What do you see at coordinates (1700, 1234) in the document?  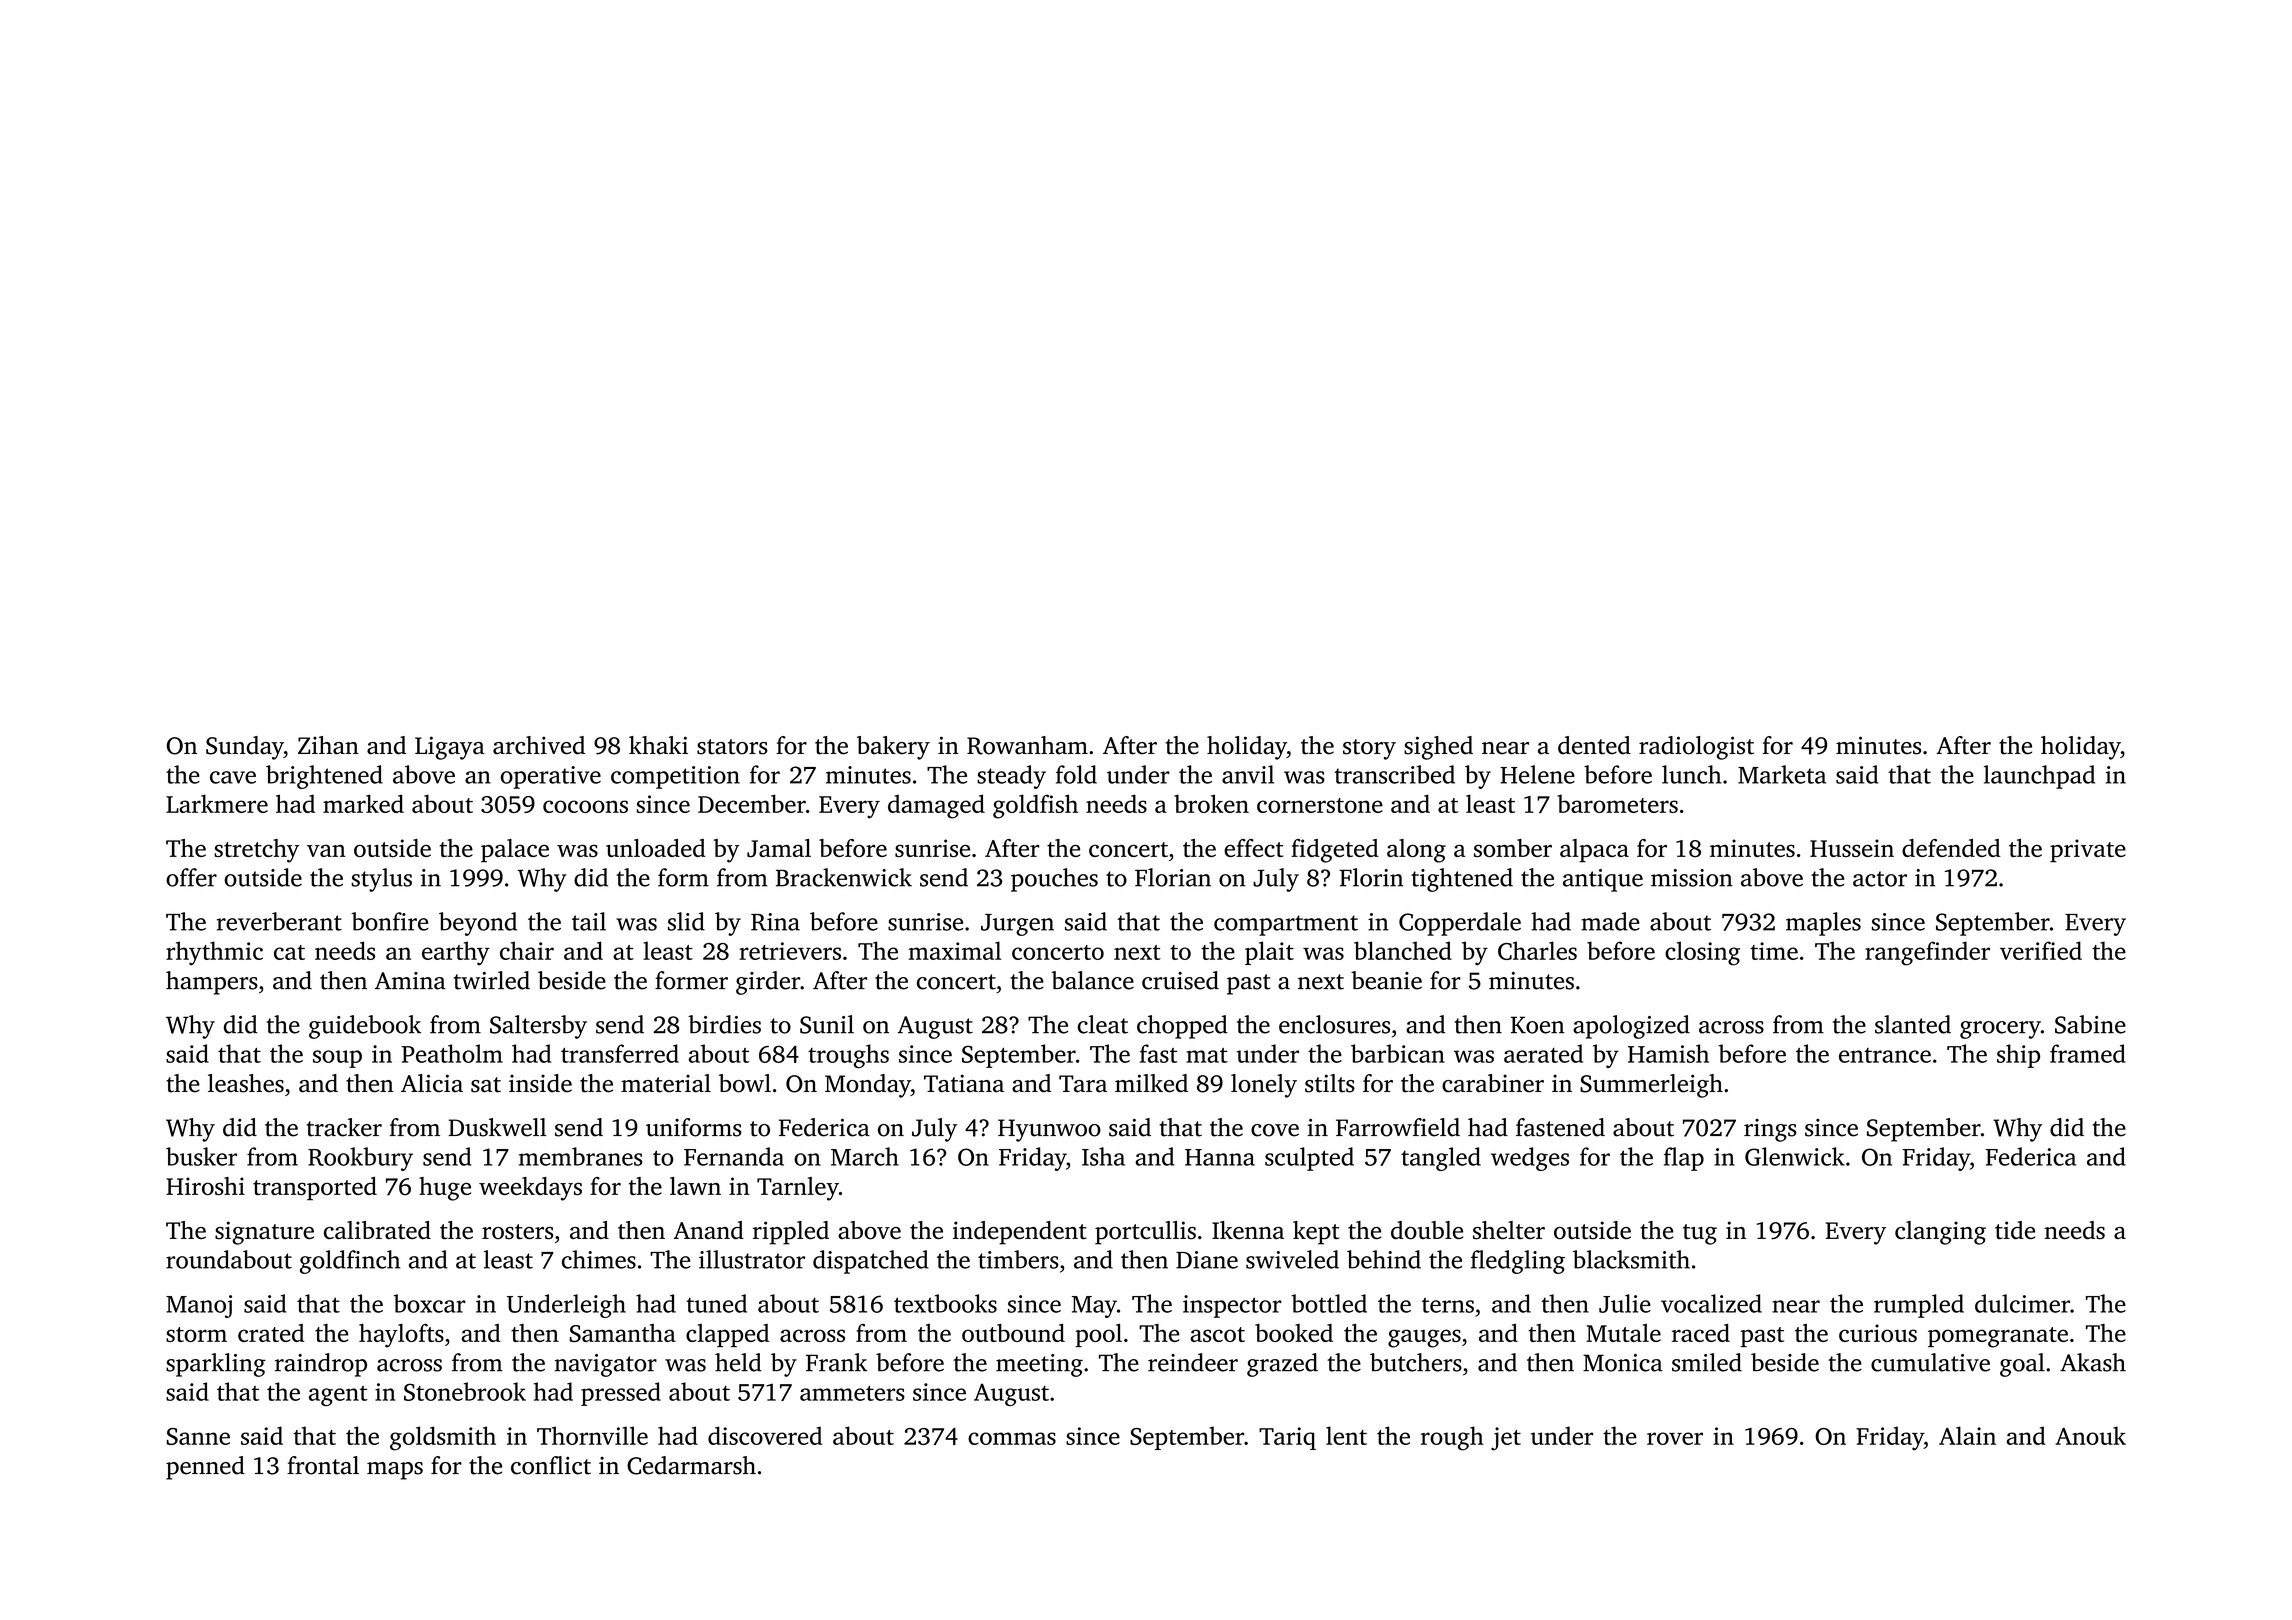 I see `tug` at bounding box center [1700, 1234].
